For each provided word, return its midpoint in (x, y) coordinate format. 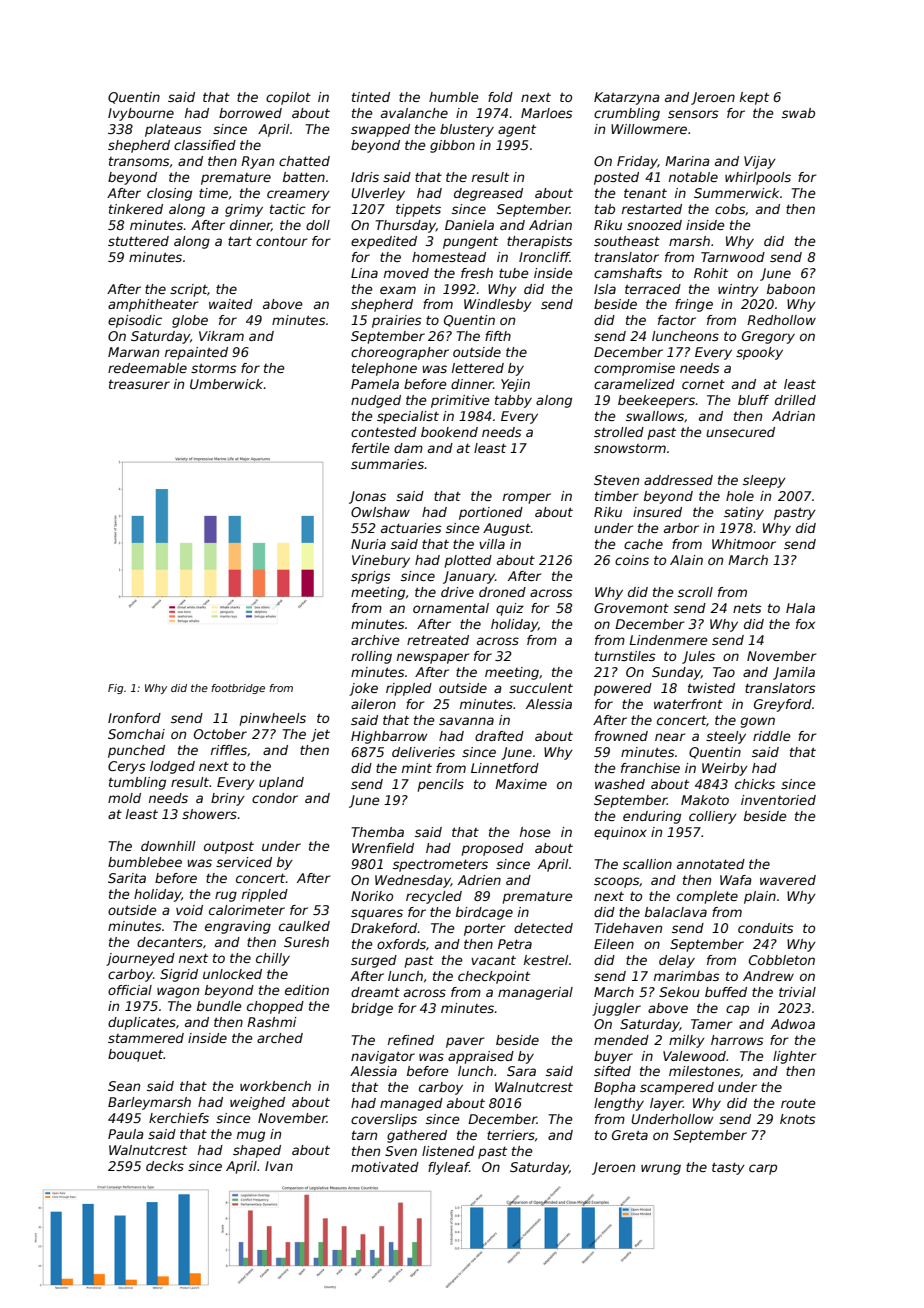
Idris (365, 177)
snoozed (654, 225)
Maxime (521, 784)
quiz (510, 609)
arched (280, 1038)
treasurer (139, 384)
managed (411, 1104)
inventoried (778, 800)
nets (747, 608)
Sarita (127, 878)
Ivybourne (141, 114)
